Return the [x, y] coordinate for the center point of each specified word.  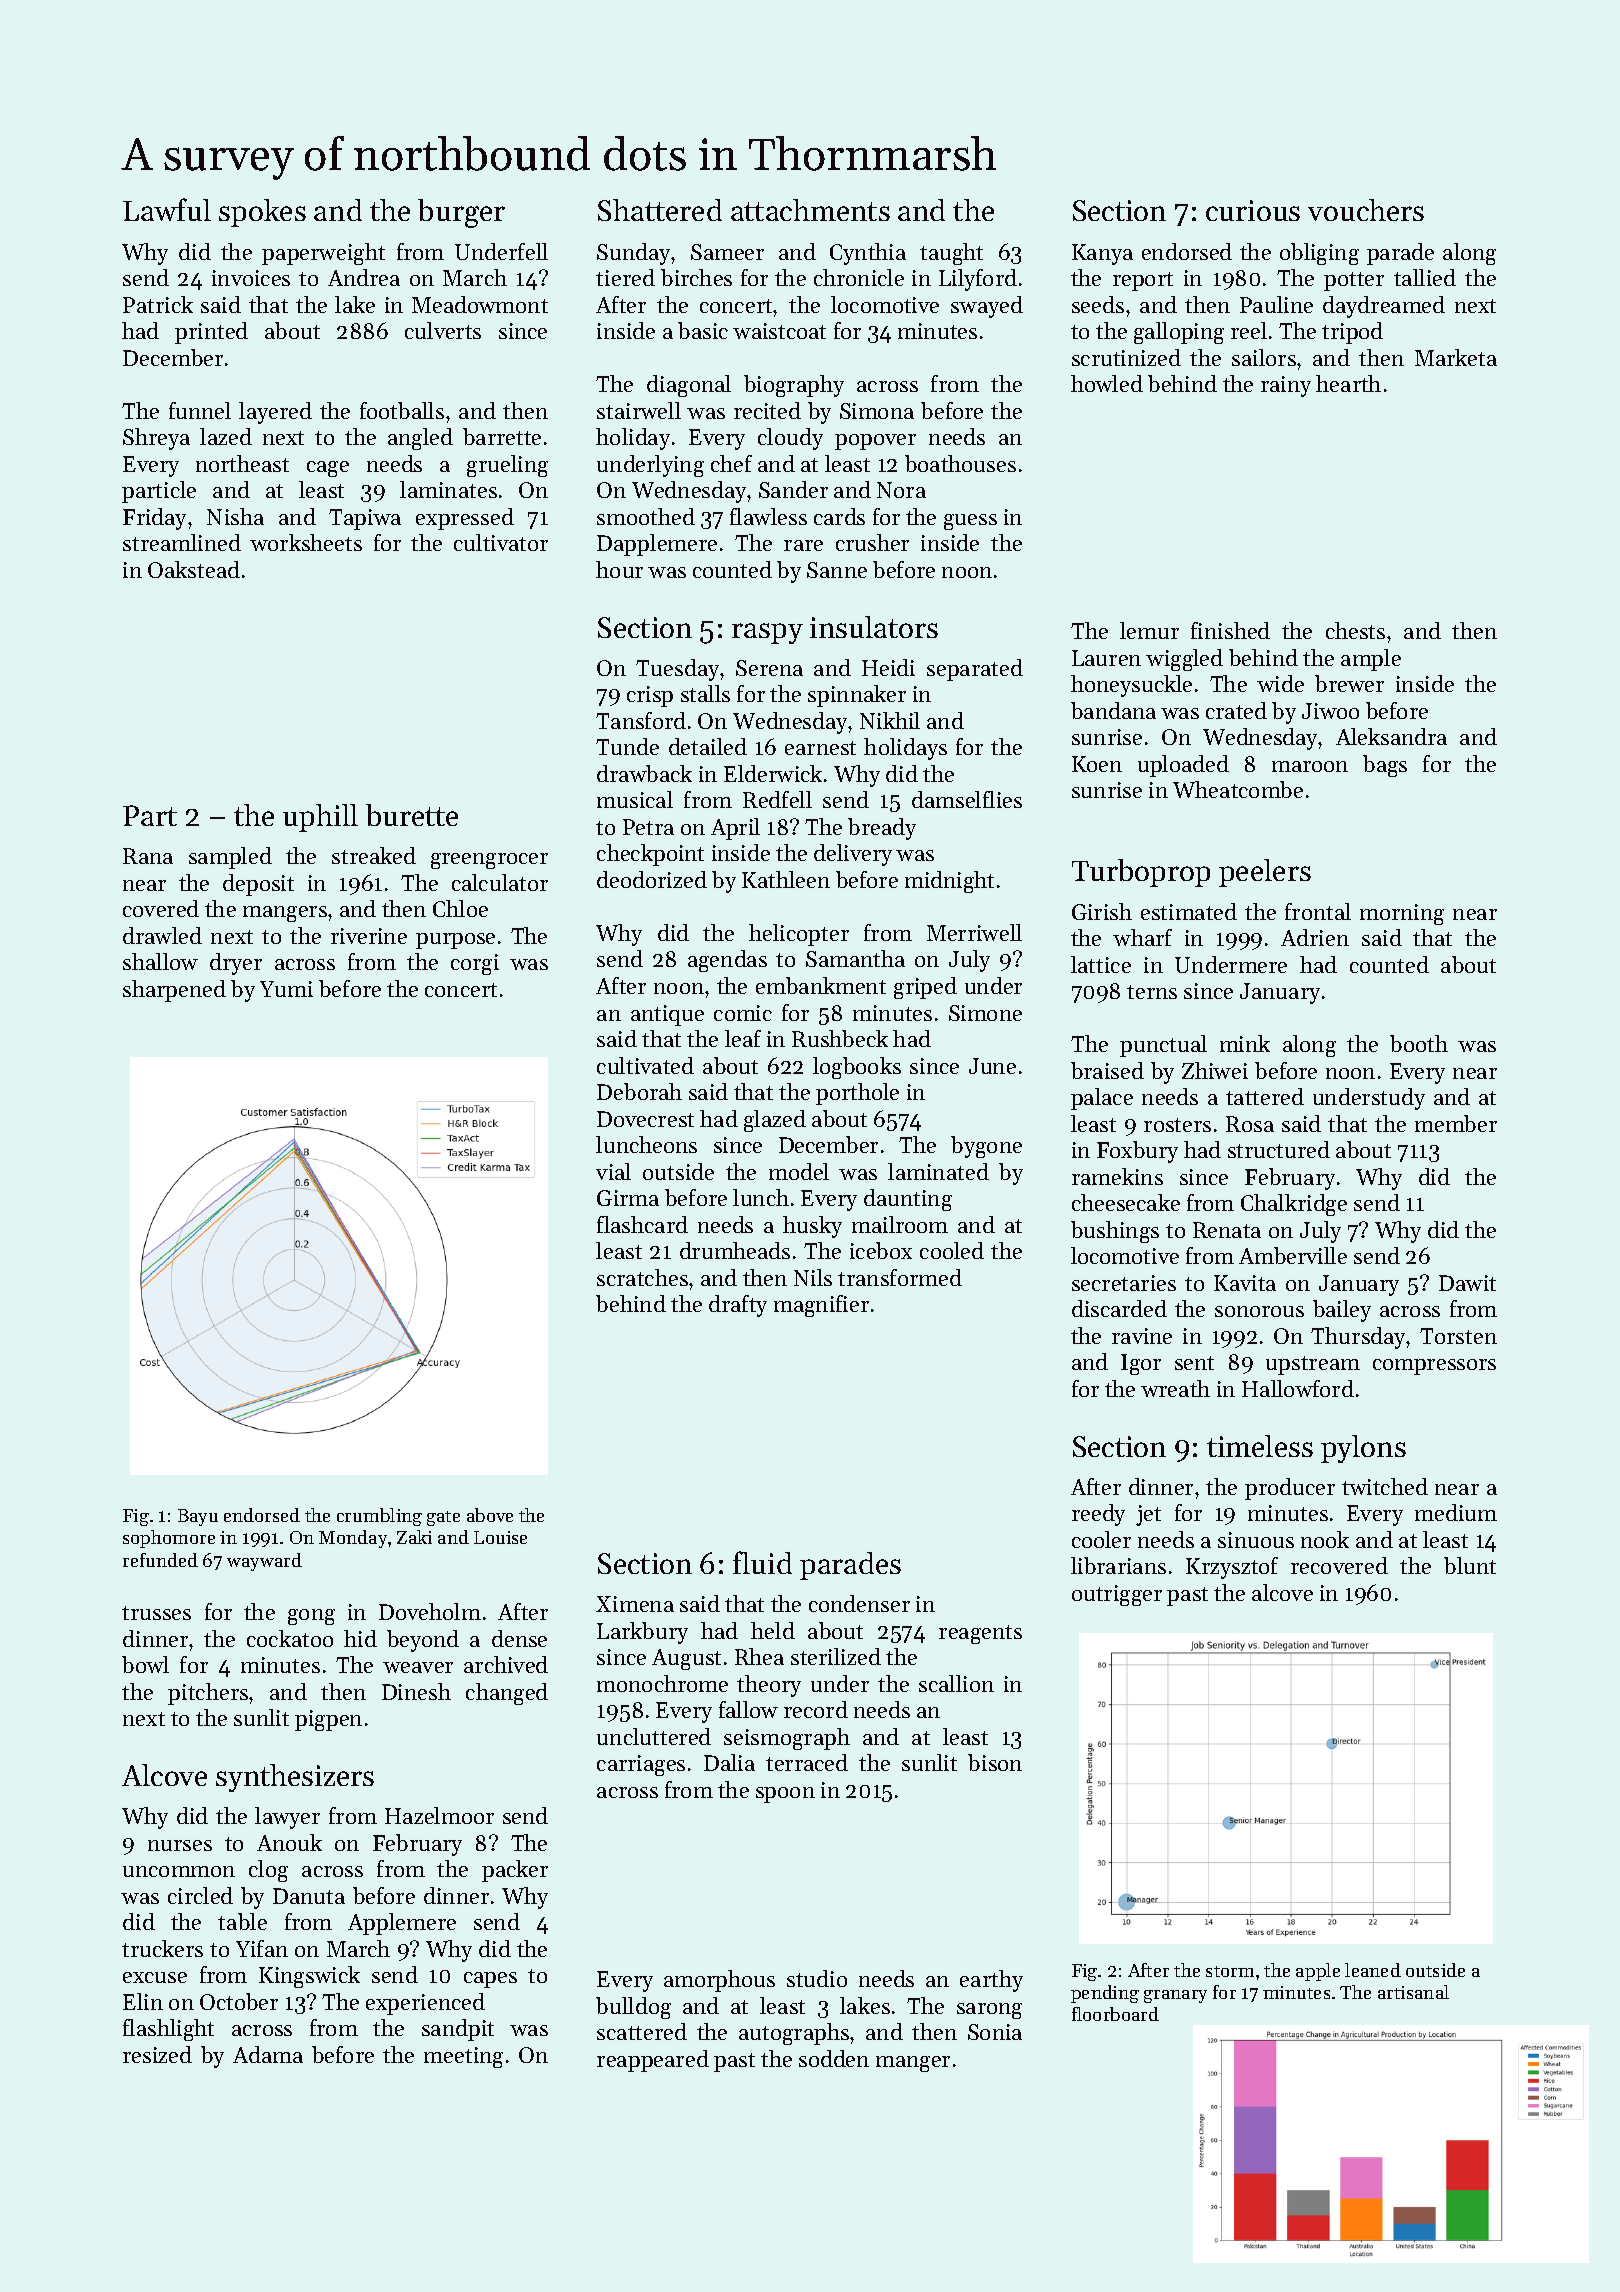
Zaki [414, 1537]
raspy [767, 633]
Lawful [167, 209]
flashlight [168, 2030]
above [490, 1515]
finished [1230, 630]
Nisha [235, 516]
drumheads [735, 1250]
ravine [1142, 1336]
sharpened [174, 991]
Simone [985, 1013]
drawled [162, 935]
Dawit [1467, 1283]
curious [1253, 210]
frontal [1318, 911]
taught [951, 254]
